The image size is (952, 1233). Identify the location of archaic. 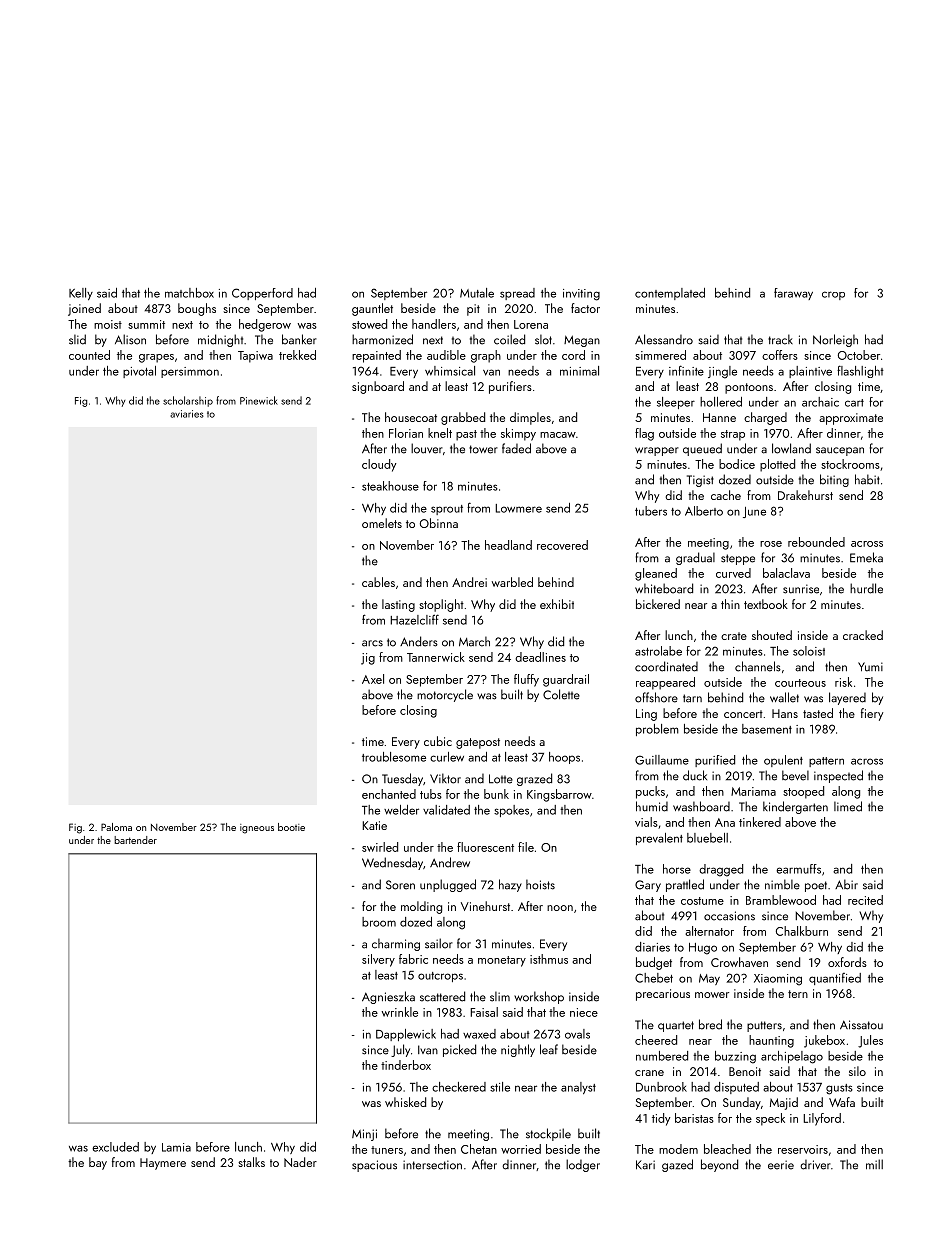
(820, 402).
